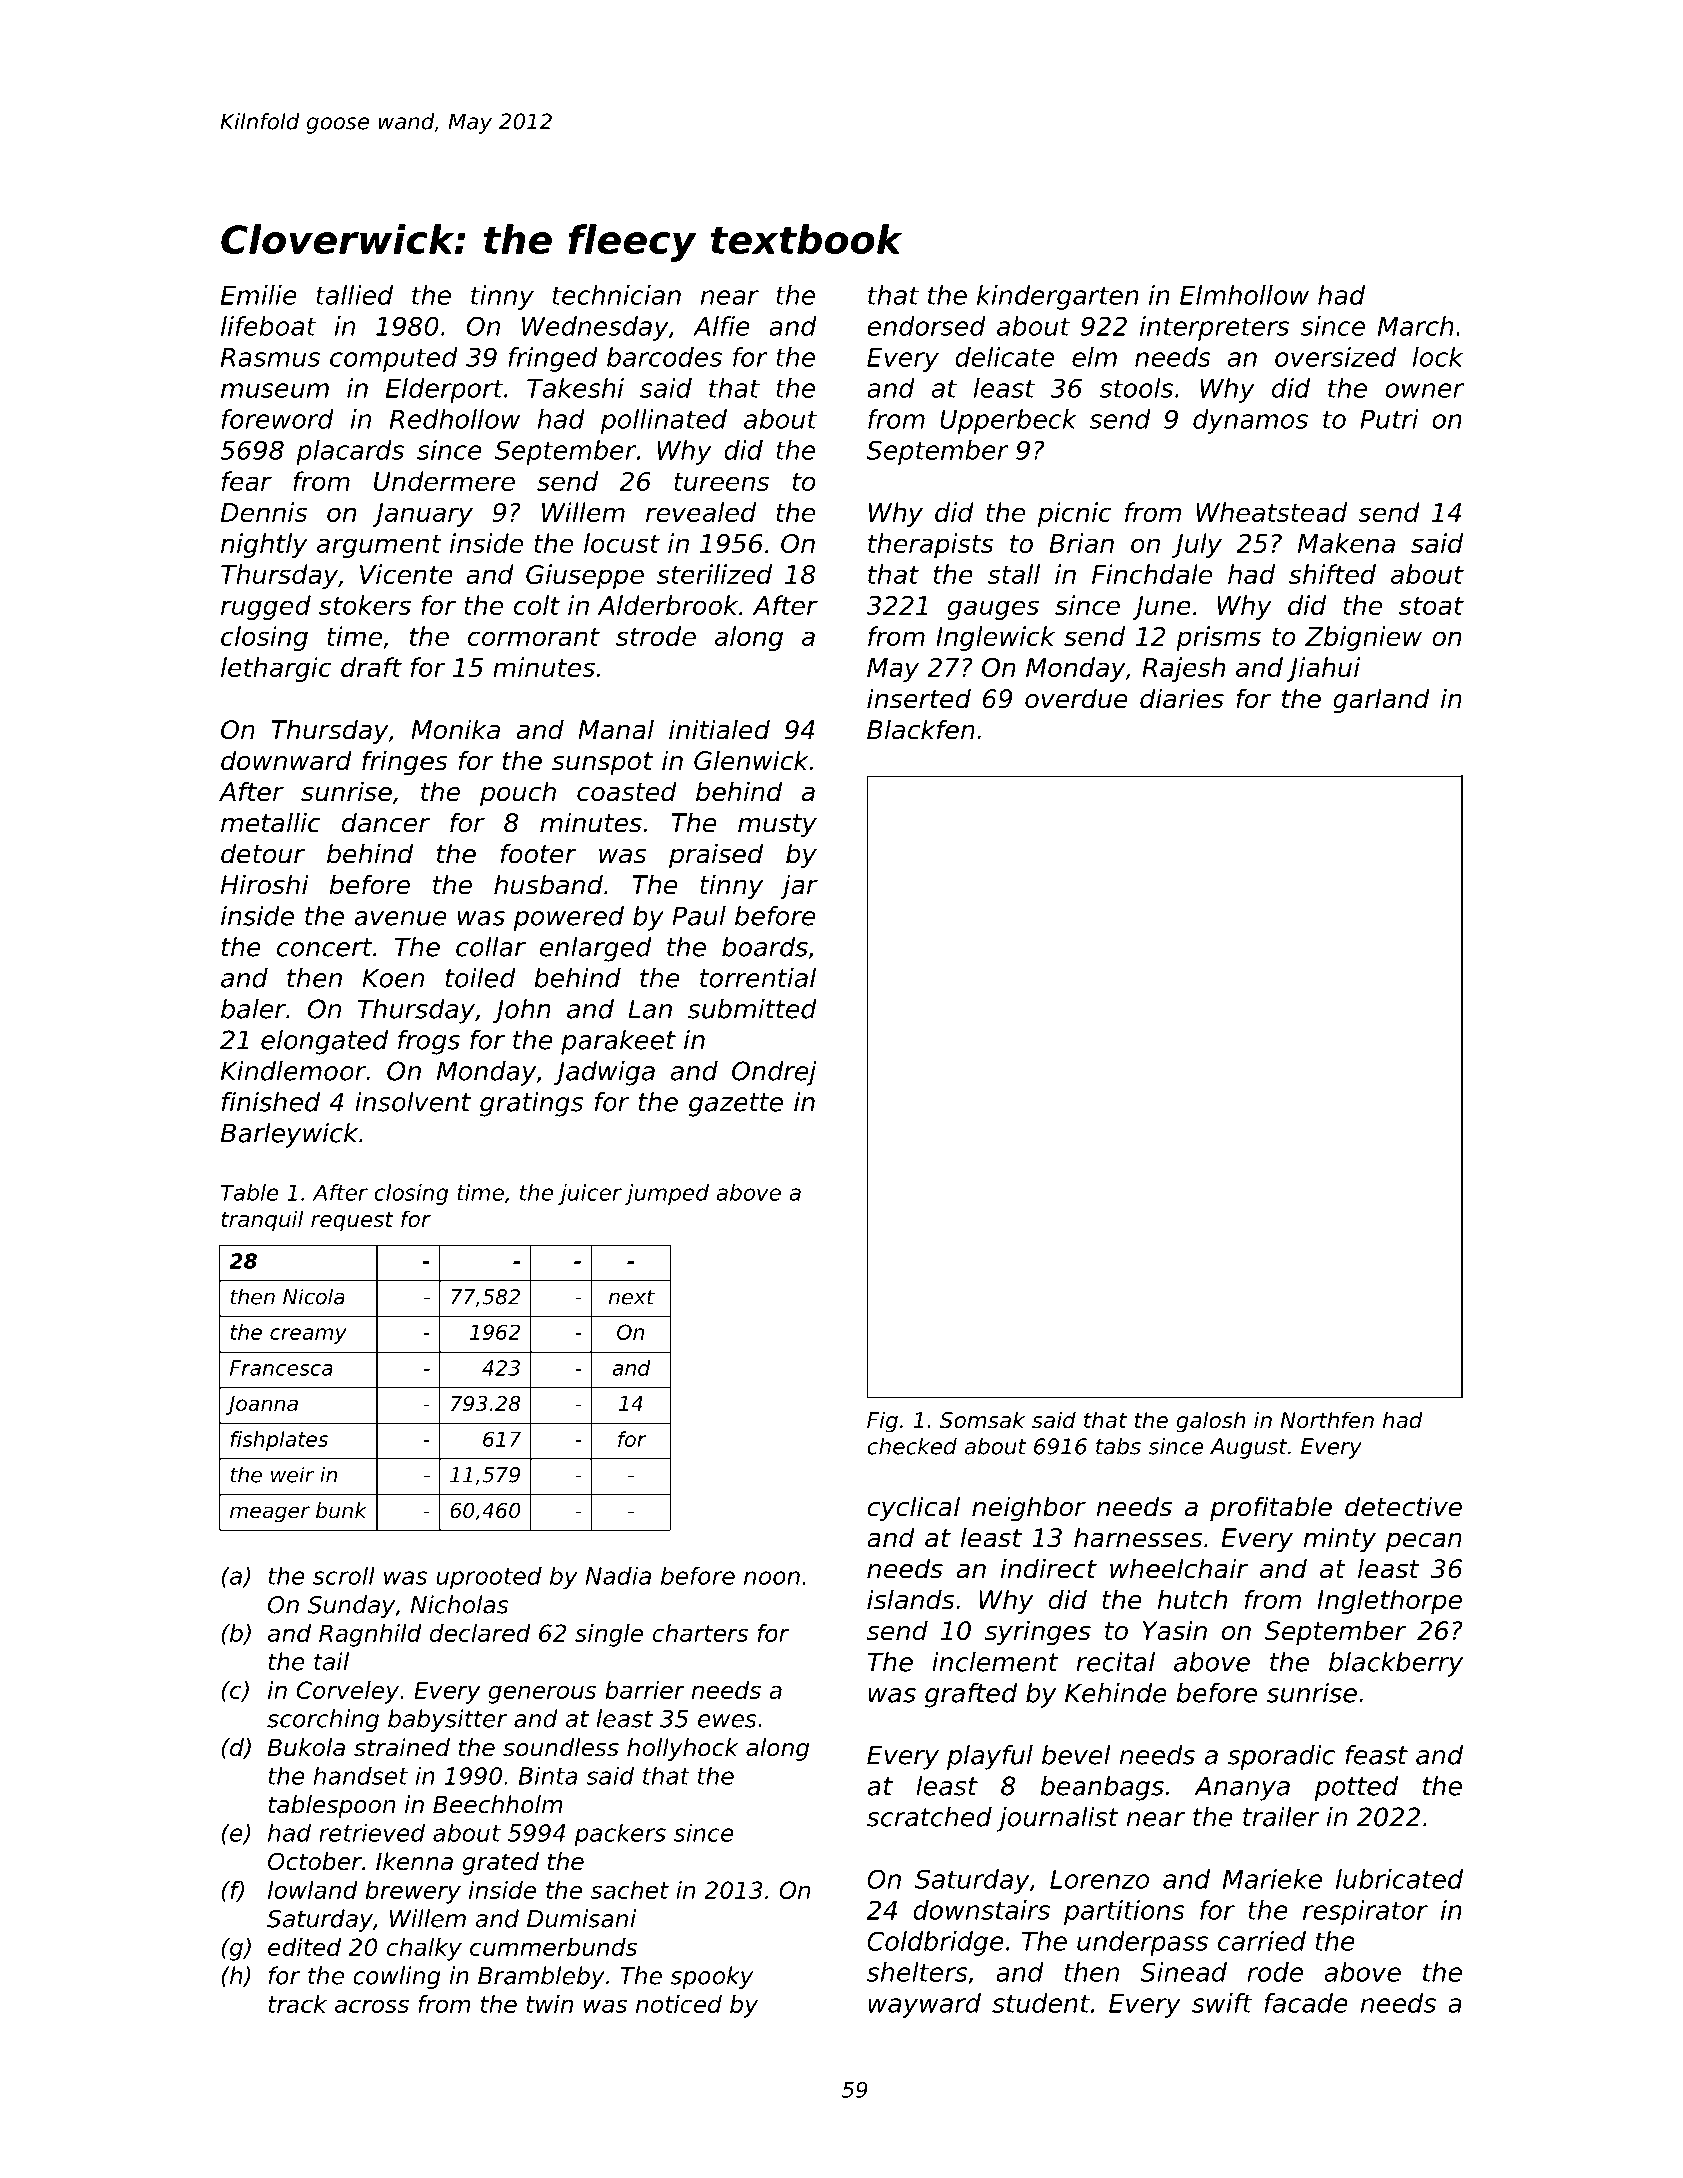 The width and height of the screenshot is (1683, 2178). Describe the element at coordinates (721, 326) in the screenshot. I see `Alfie` at that location.
